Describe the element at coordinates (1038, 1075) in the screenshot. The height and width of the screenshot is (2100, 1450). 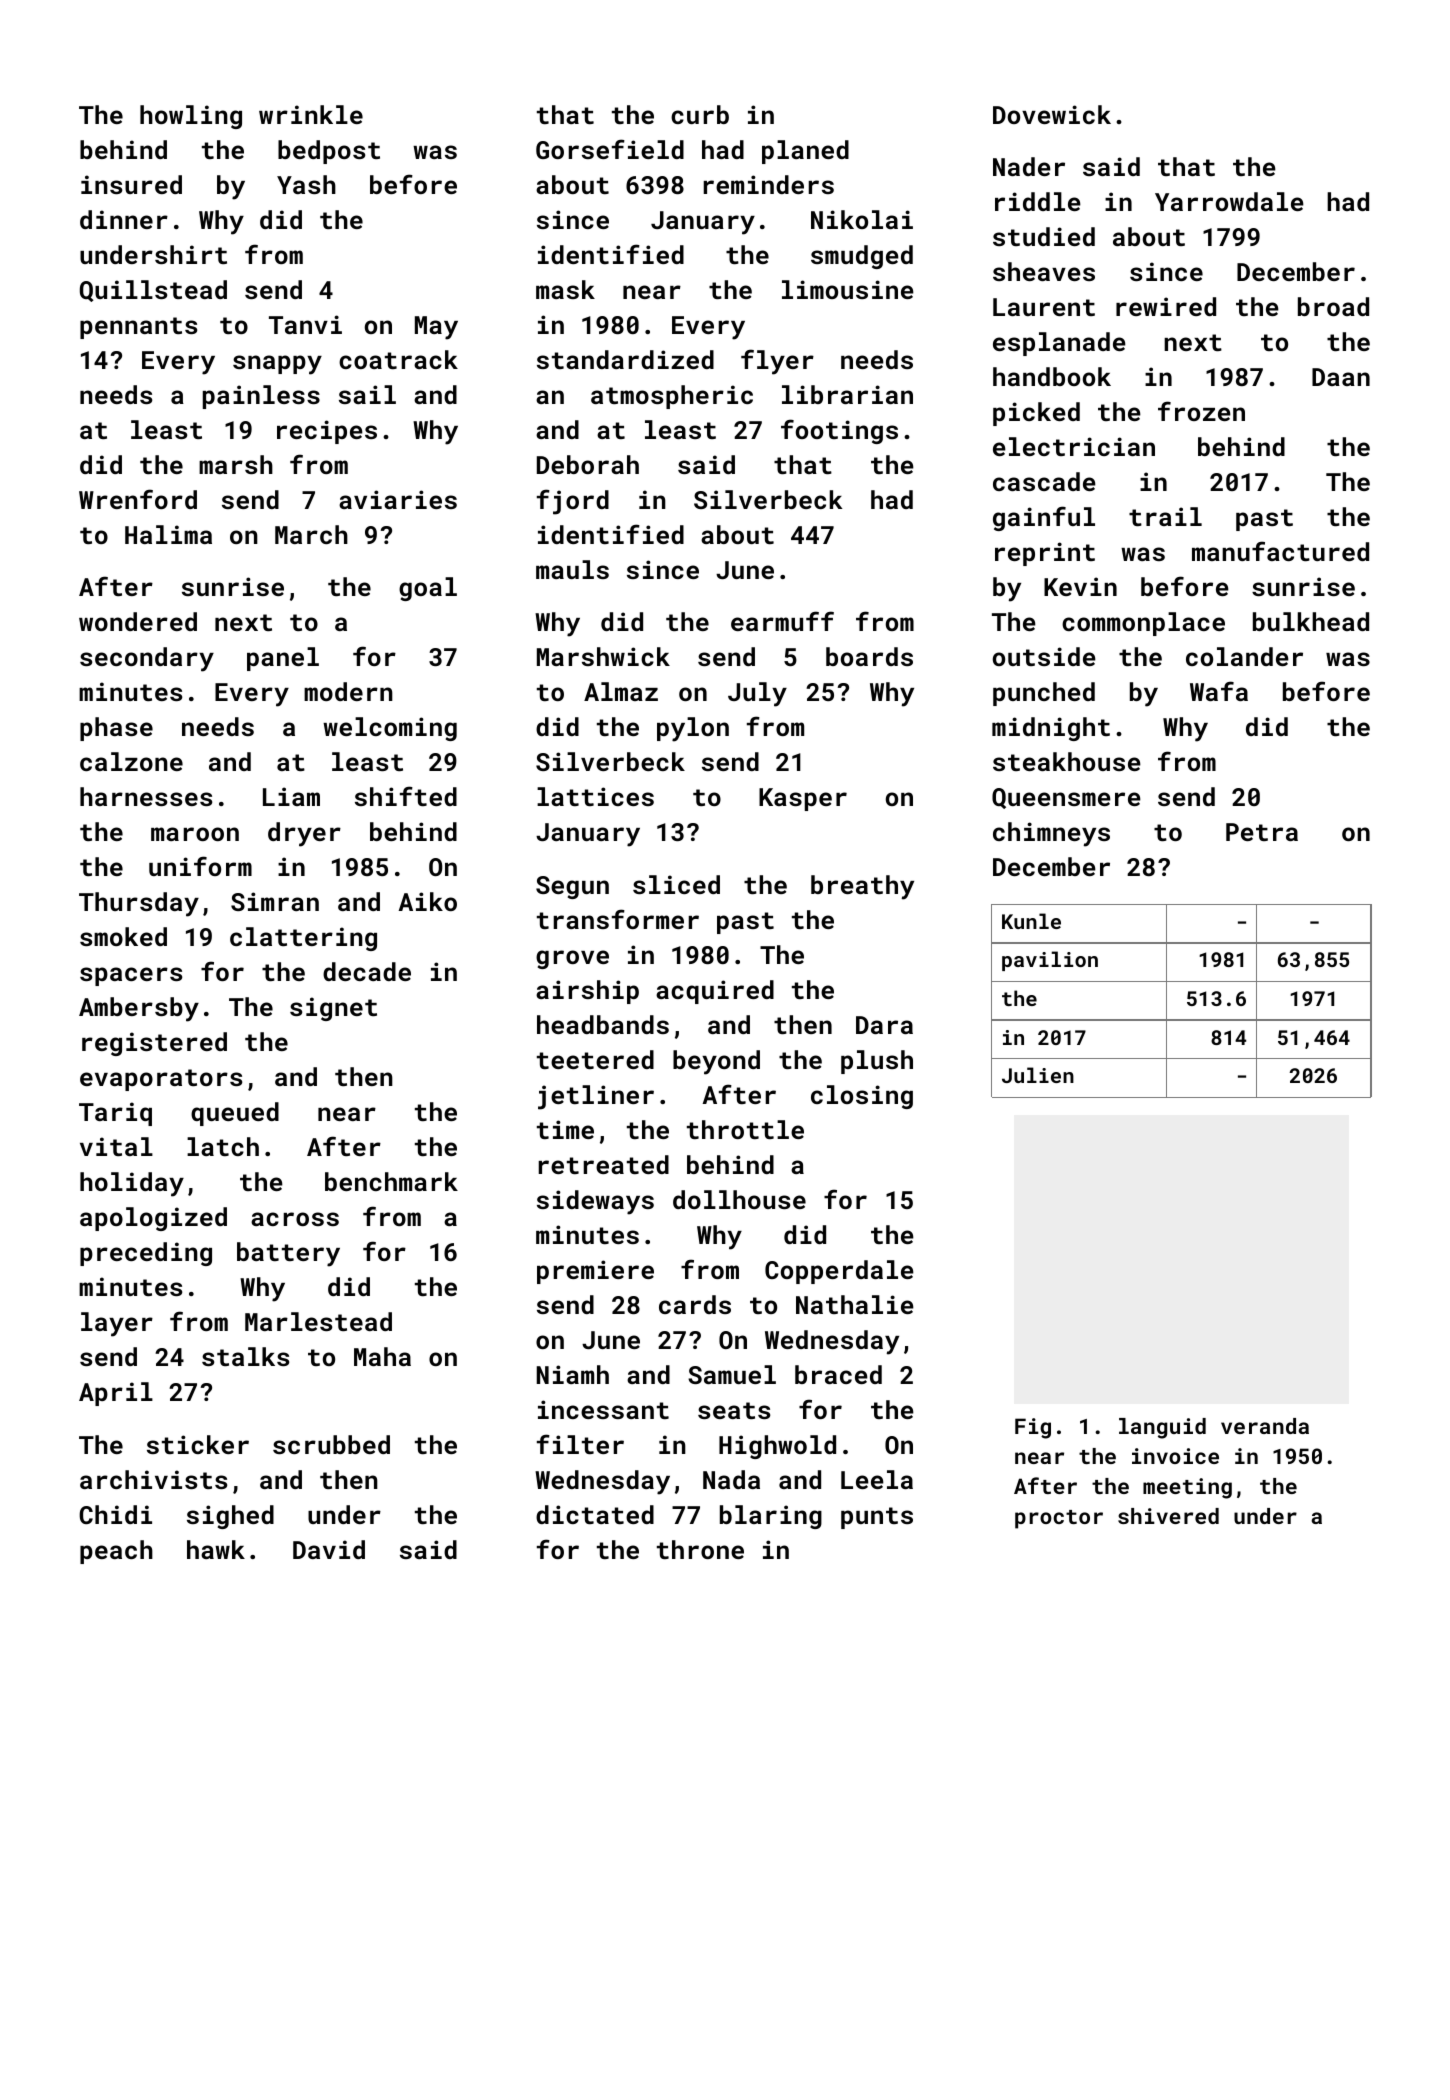
I see `Julien` at that location.
